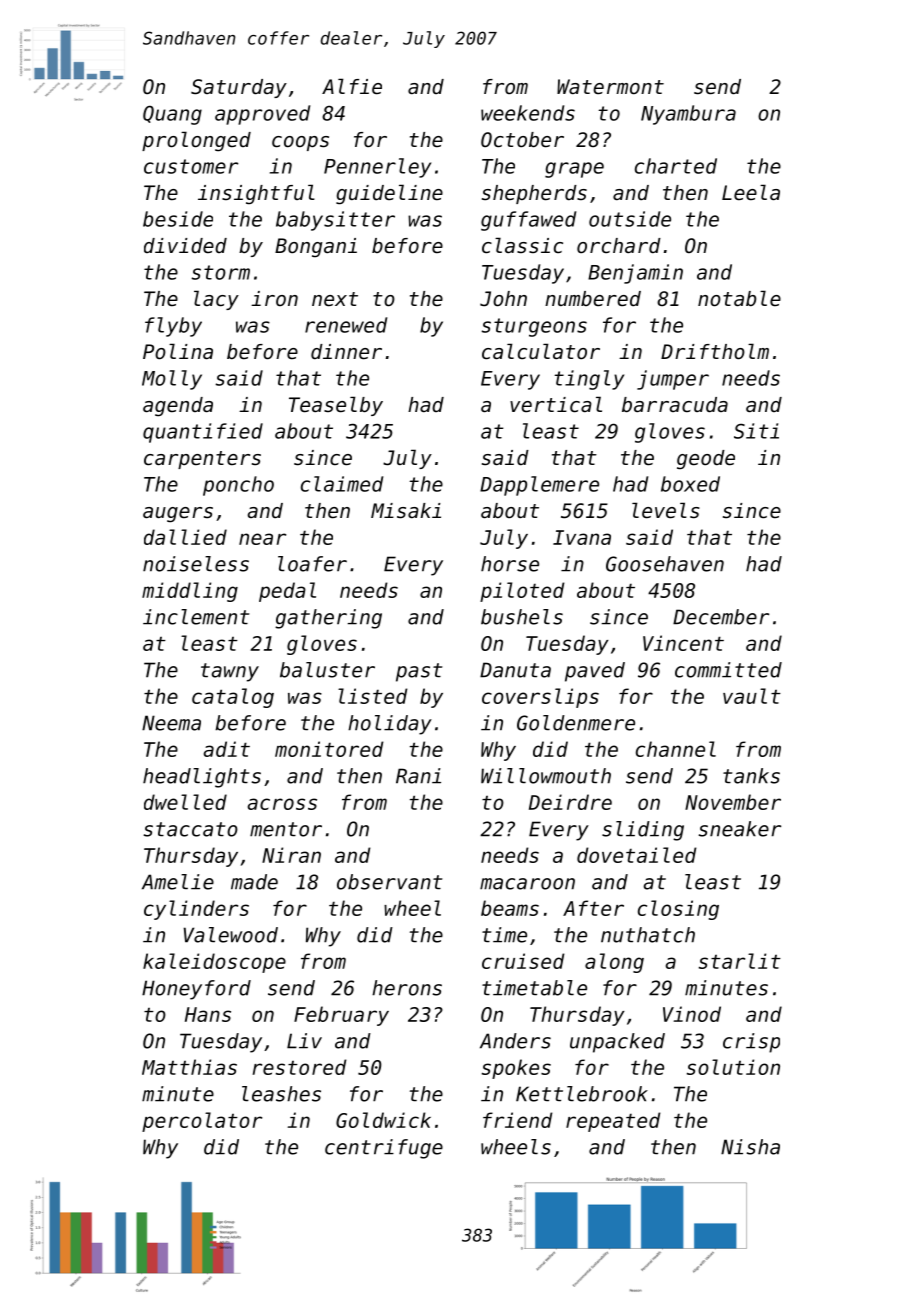 The width and height of the screenshot is (924, 1314). I want to click on Rani, so click(418, 776).
